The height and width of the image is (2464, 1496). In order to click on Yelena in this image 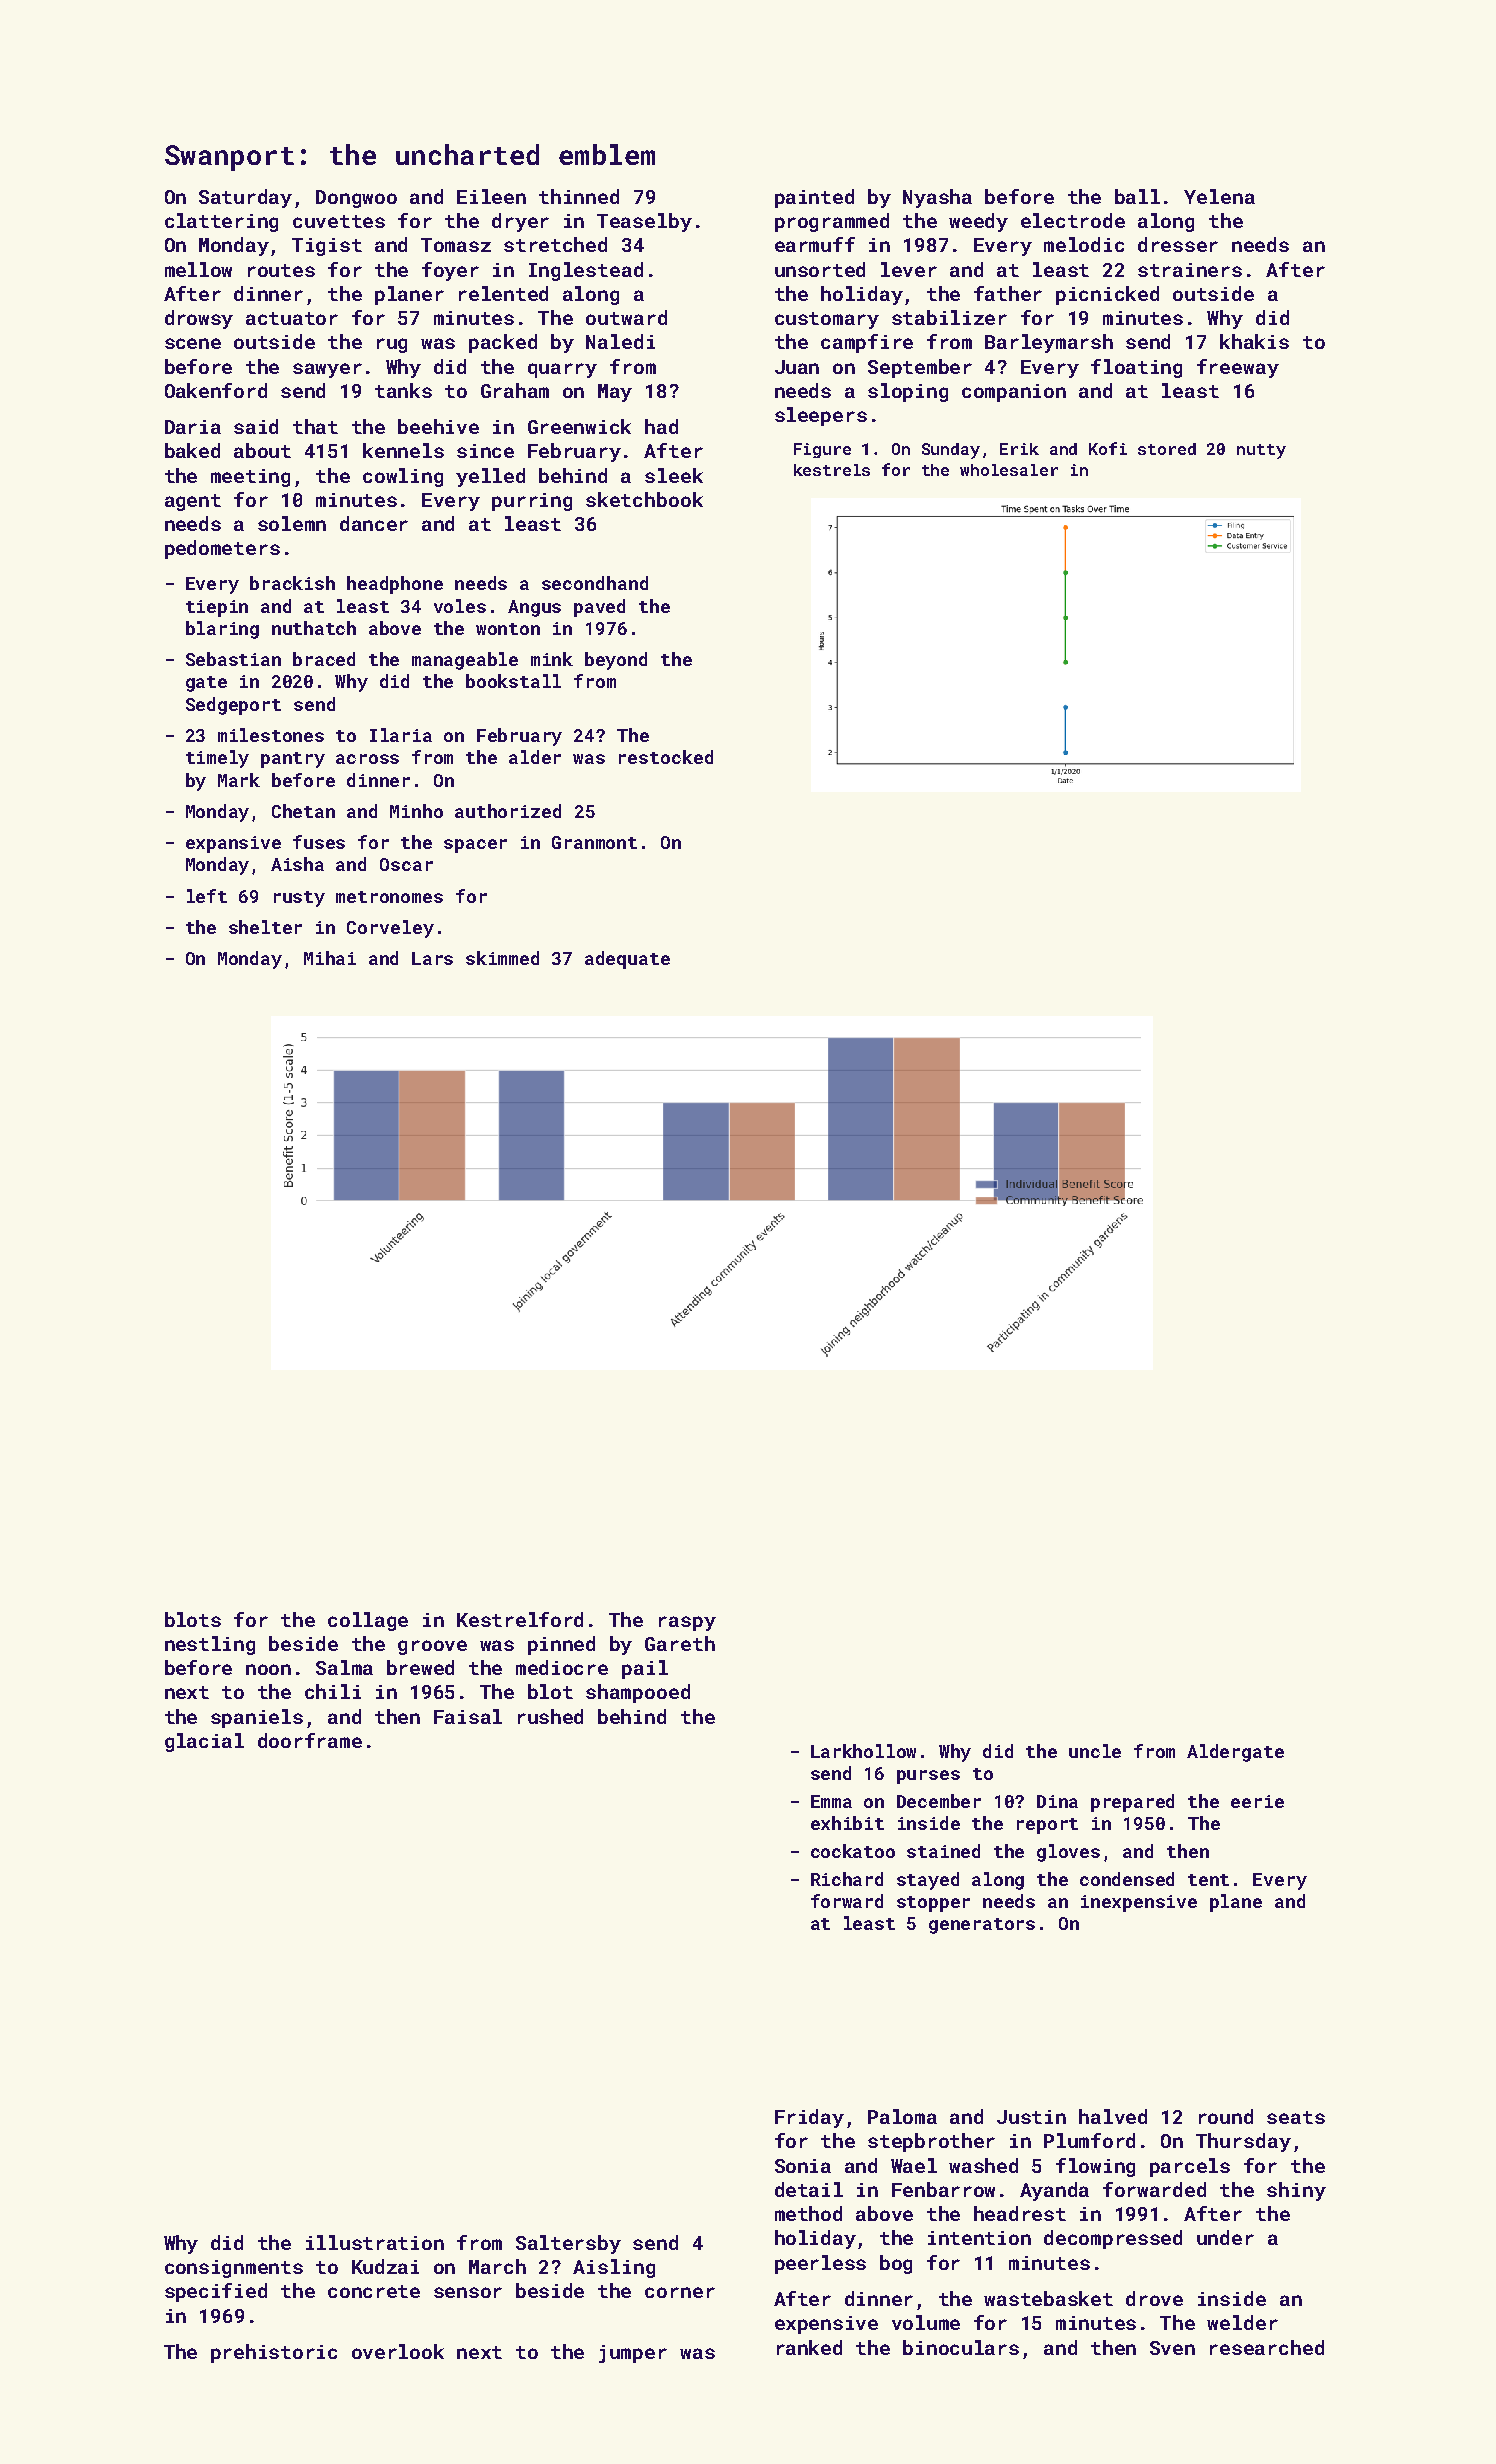, I will do `click(1219, 196)`.
